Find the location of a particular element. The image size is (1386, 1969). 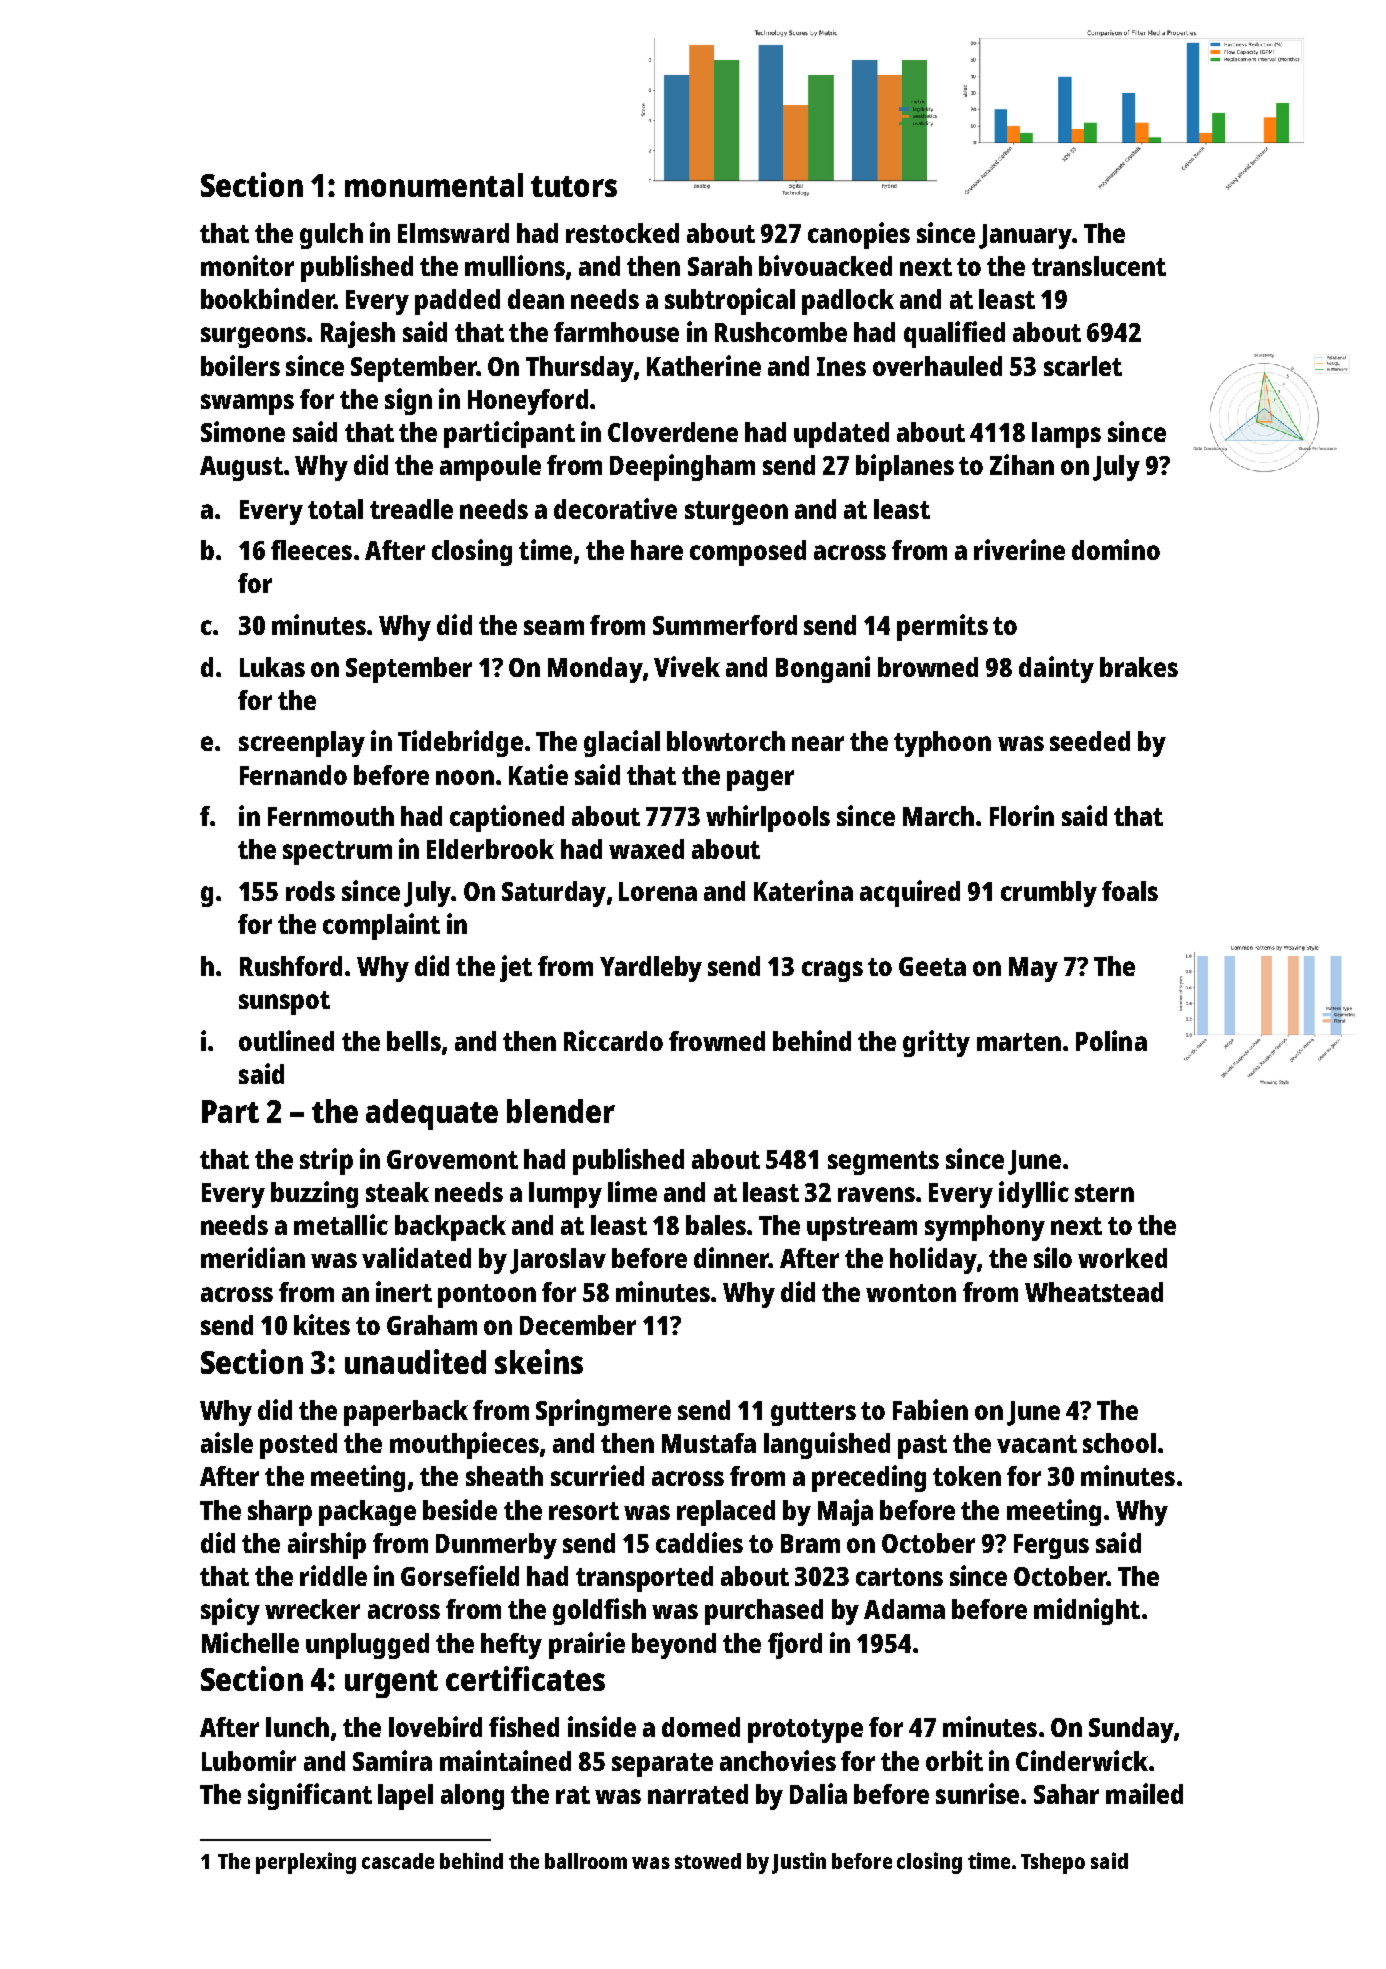

Polina is located at coordinates (1111, 1040).
